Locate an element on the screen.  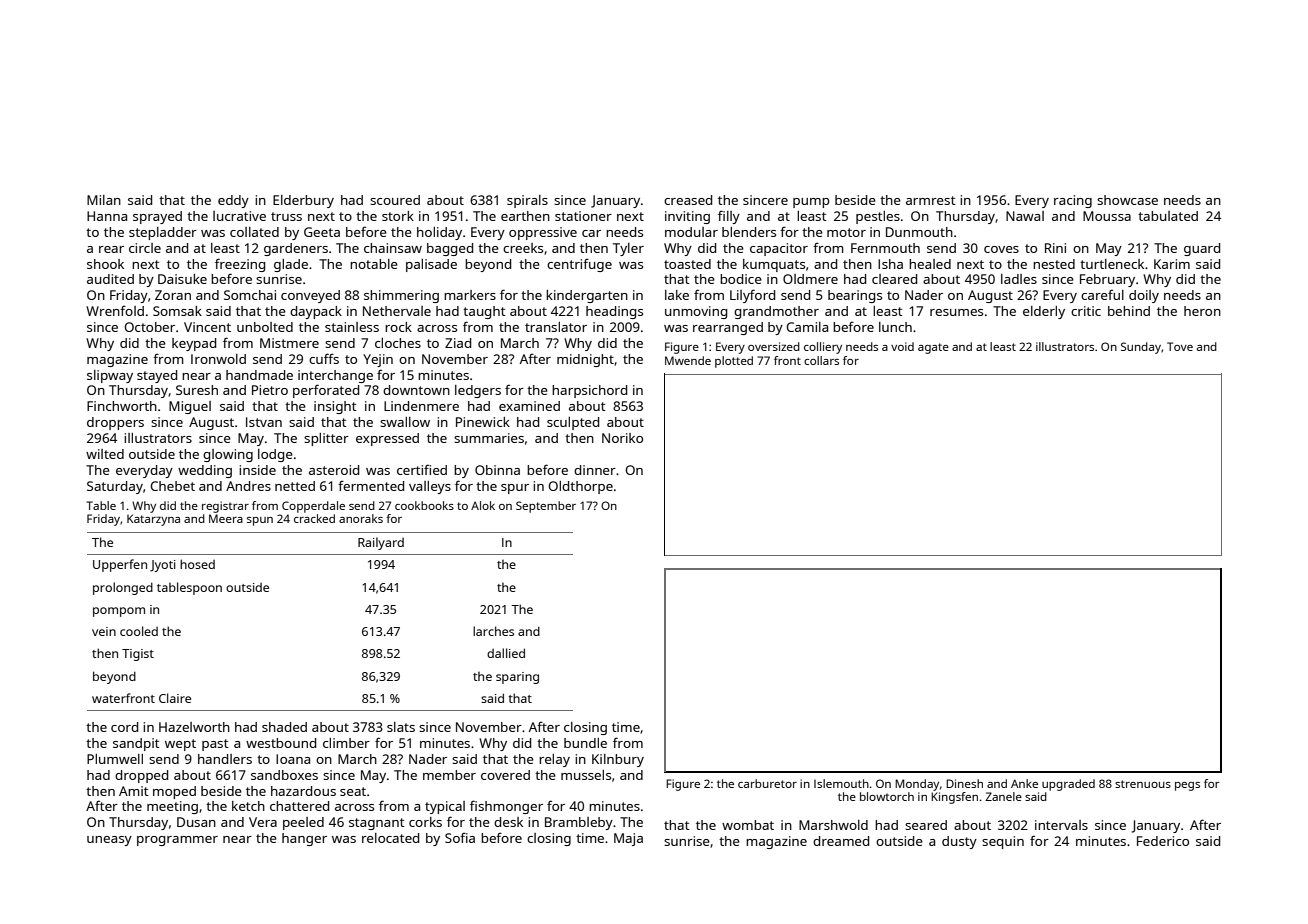
healed is located at coordinates (930, 264).
